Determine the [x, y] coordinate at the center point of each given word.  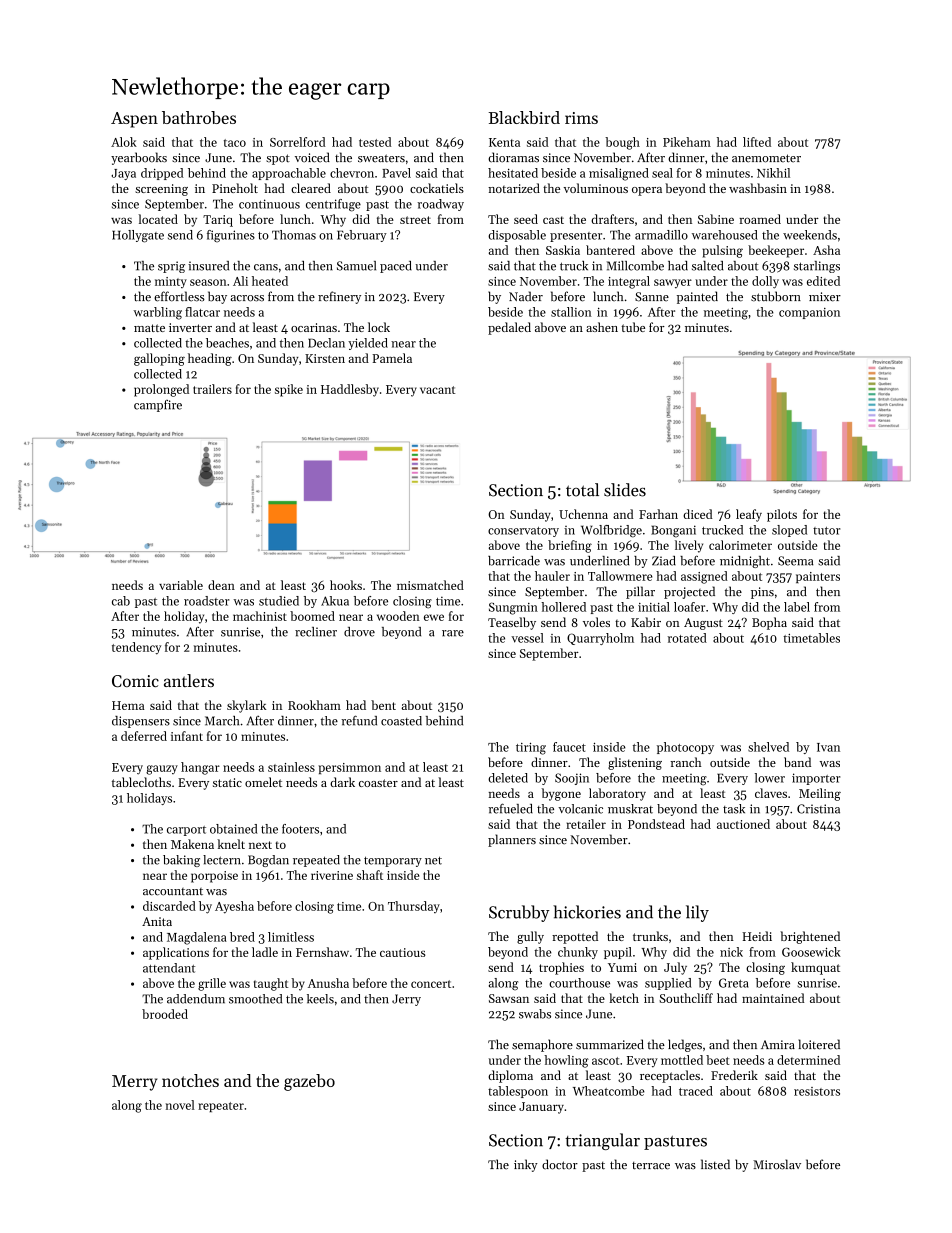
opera [647, 191]
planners [512, 840]
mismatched [430, 585]
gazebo [309, 1082]
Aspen [134, 120]
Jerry [406, 1000]
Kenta [504, 142]
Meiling [820, 794]
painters [818, 577]
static [227, 782]
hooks [346, 585]
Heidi [757, 936]
